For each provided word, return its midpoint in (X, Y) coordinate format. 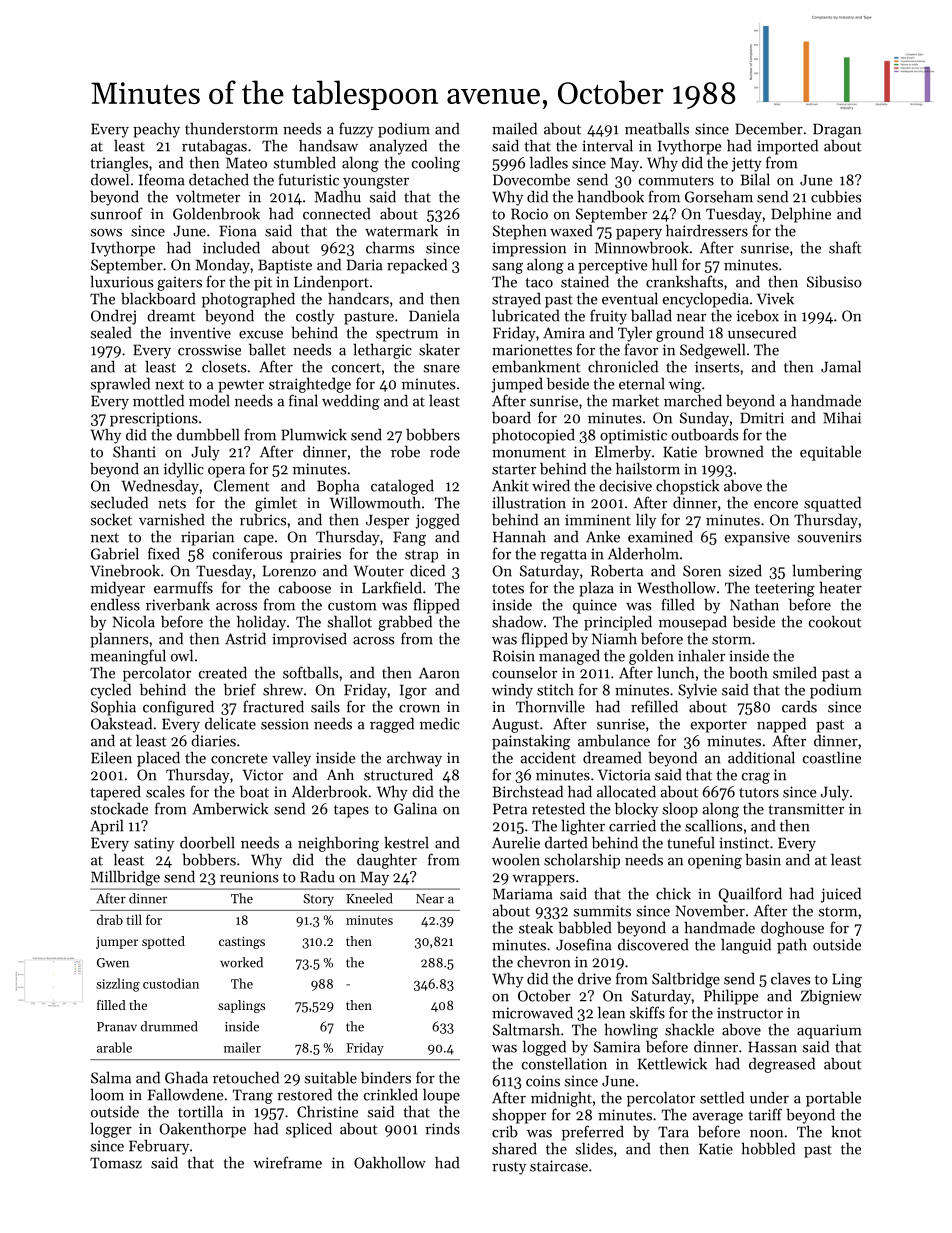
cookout (835, 621)
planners (119, 640)
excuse (261, 335)
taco (539, 283)
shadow (517, 621)
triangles (119, 164)
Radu (317, 876)
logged (544, 1048)
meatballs (657, 128)
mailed (514, 128)
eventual (630, 298)
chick (673, 893)
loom (107, 1094)
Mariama (523, 894)
